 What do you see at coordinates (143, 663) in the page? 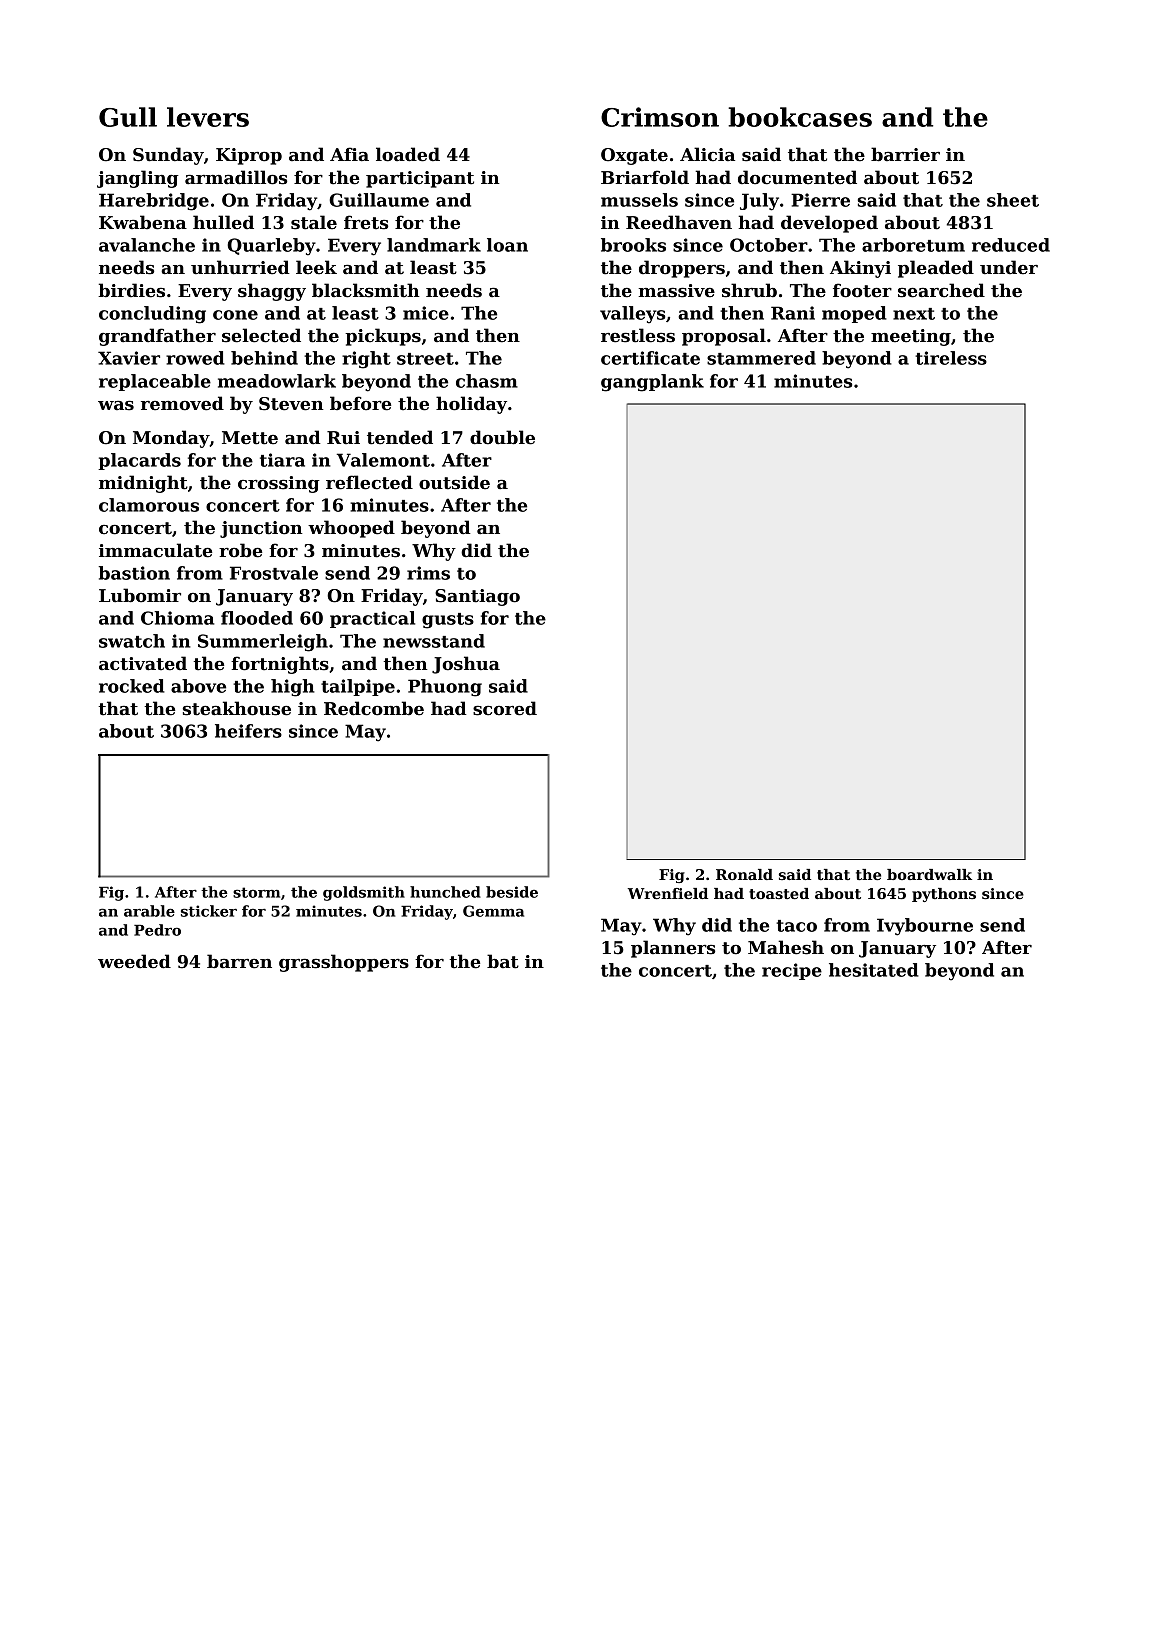
I see `activated` at bounding box center [143, 663].
